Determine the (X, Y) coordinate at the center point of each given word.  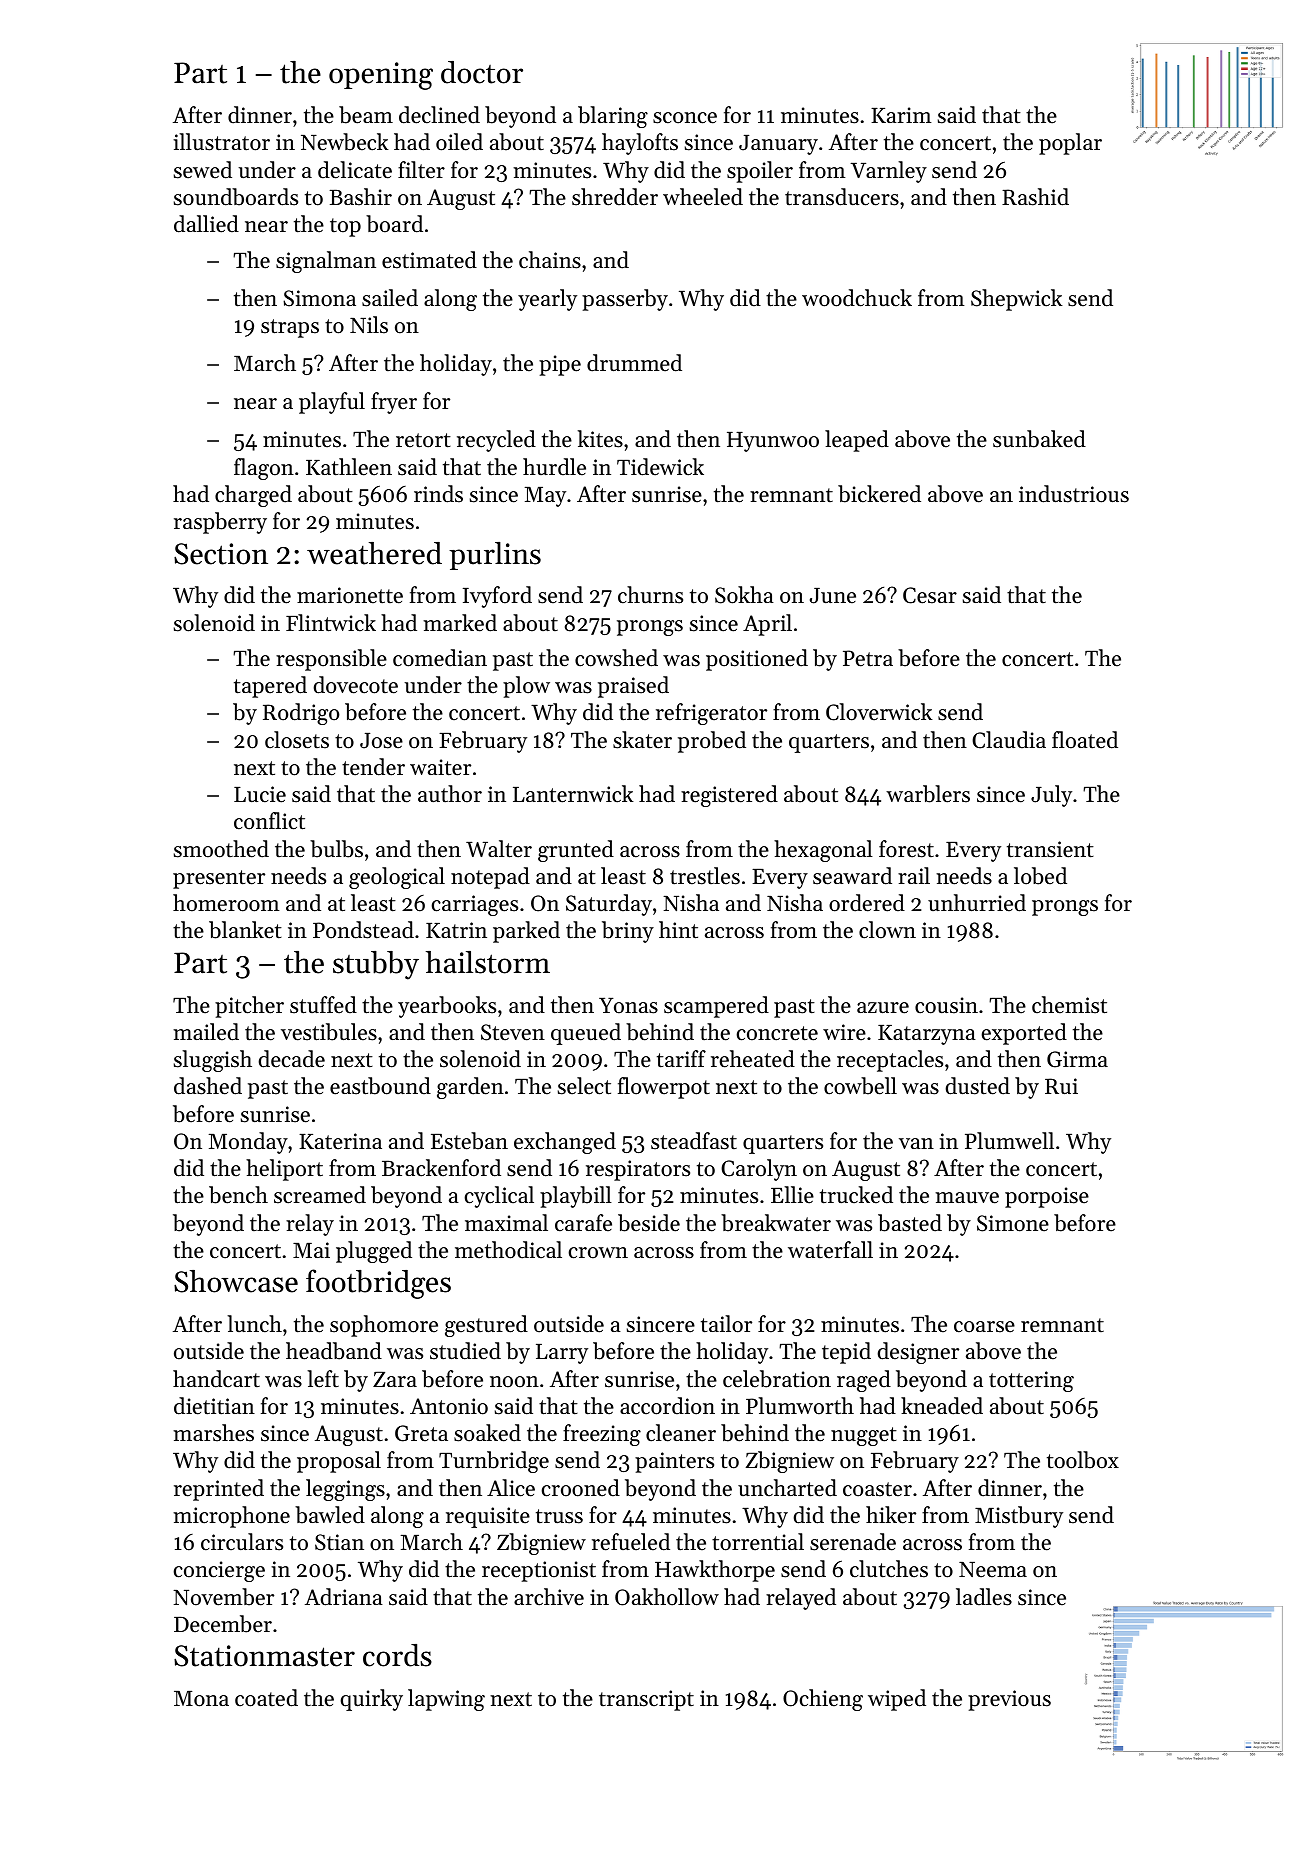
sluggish (213, 1061)
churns (650, 595)
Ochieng (823, 1700)
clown (887, 930)
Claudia (1009, 740)
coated (266, 1698)
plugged (374, 1252)
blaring (613, 117)
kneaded (942, 1406)
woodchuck (857, 298)
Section (221, 554)
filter (421, 170)
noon (514, 1382)
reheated (753, 1059)
